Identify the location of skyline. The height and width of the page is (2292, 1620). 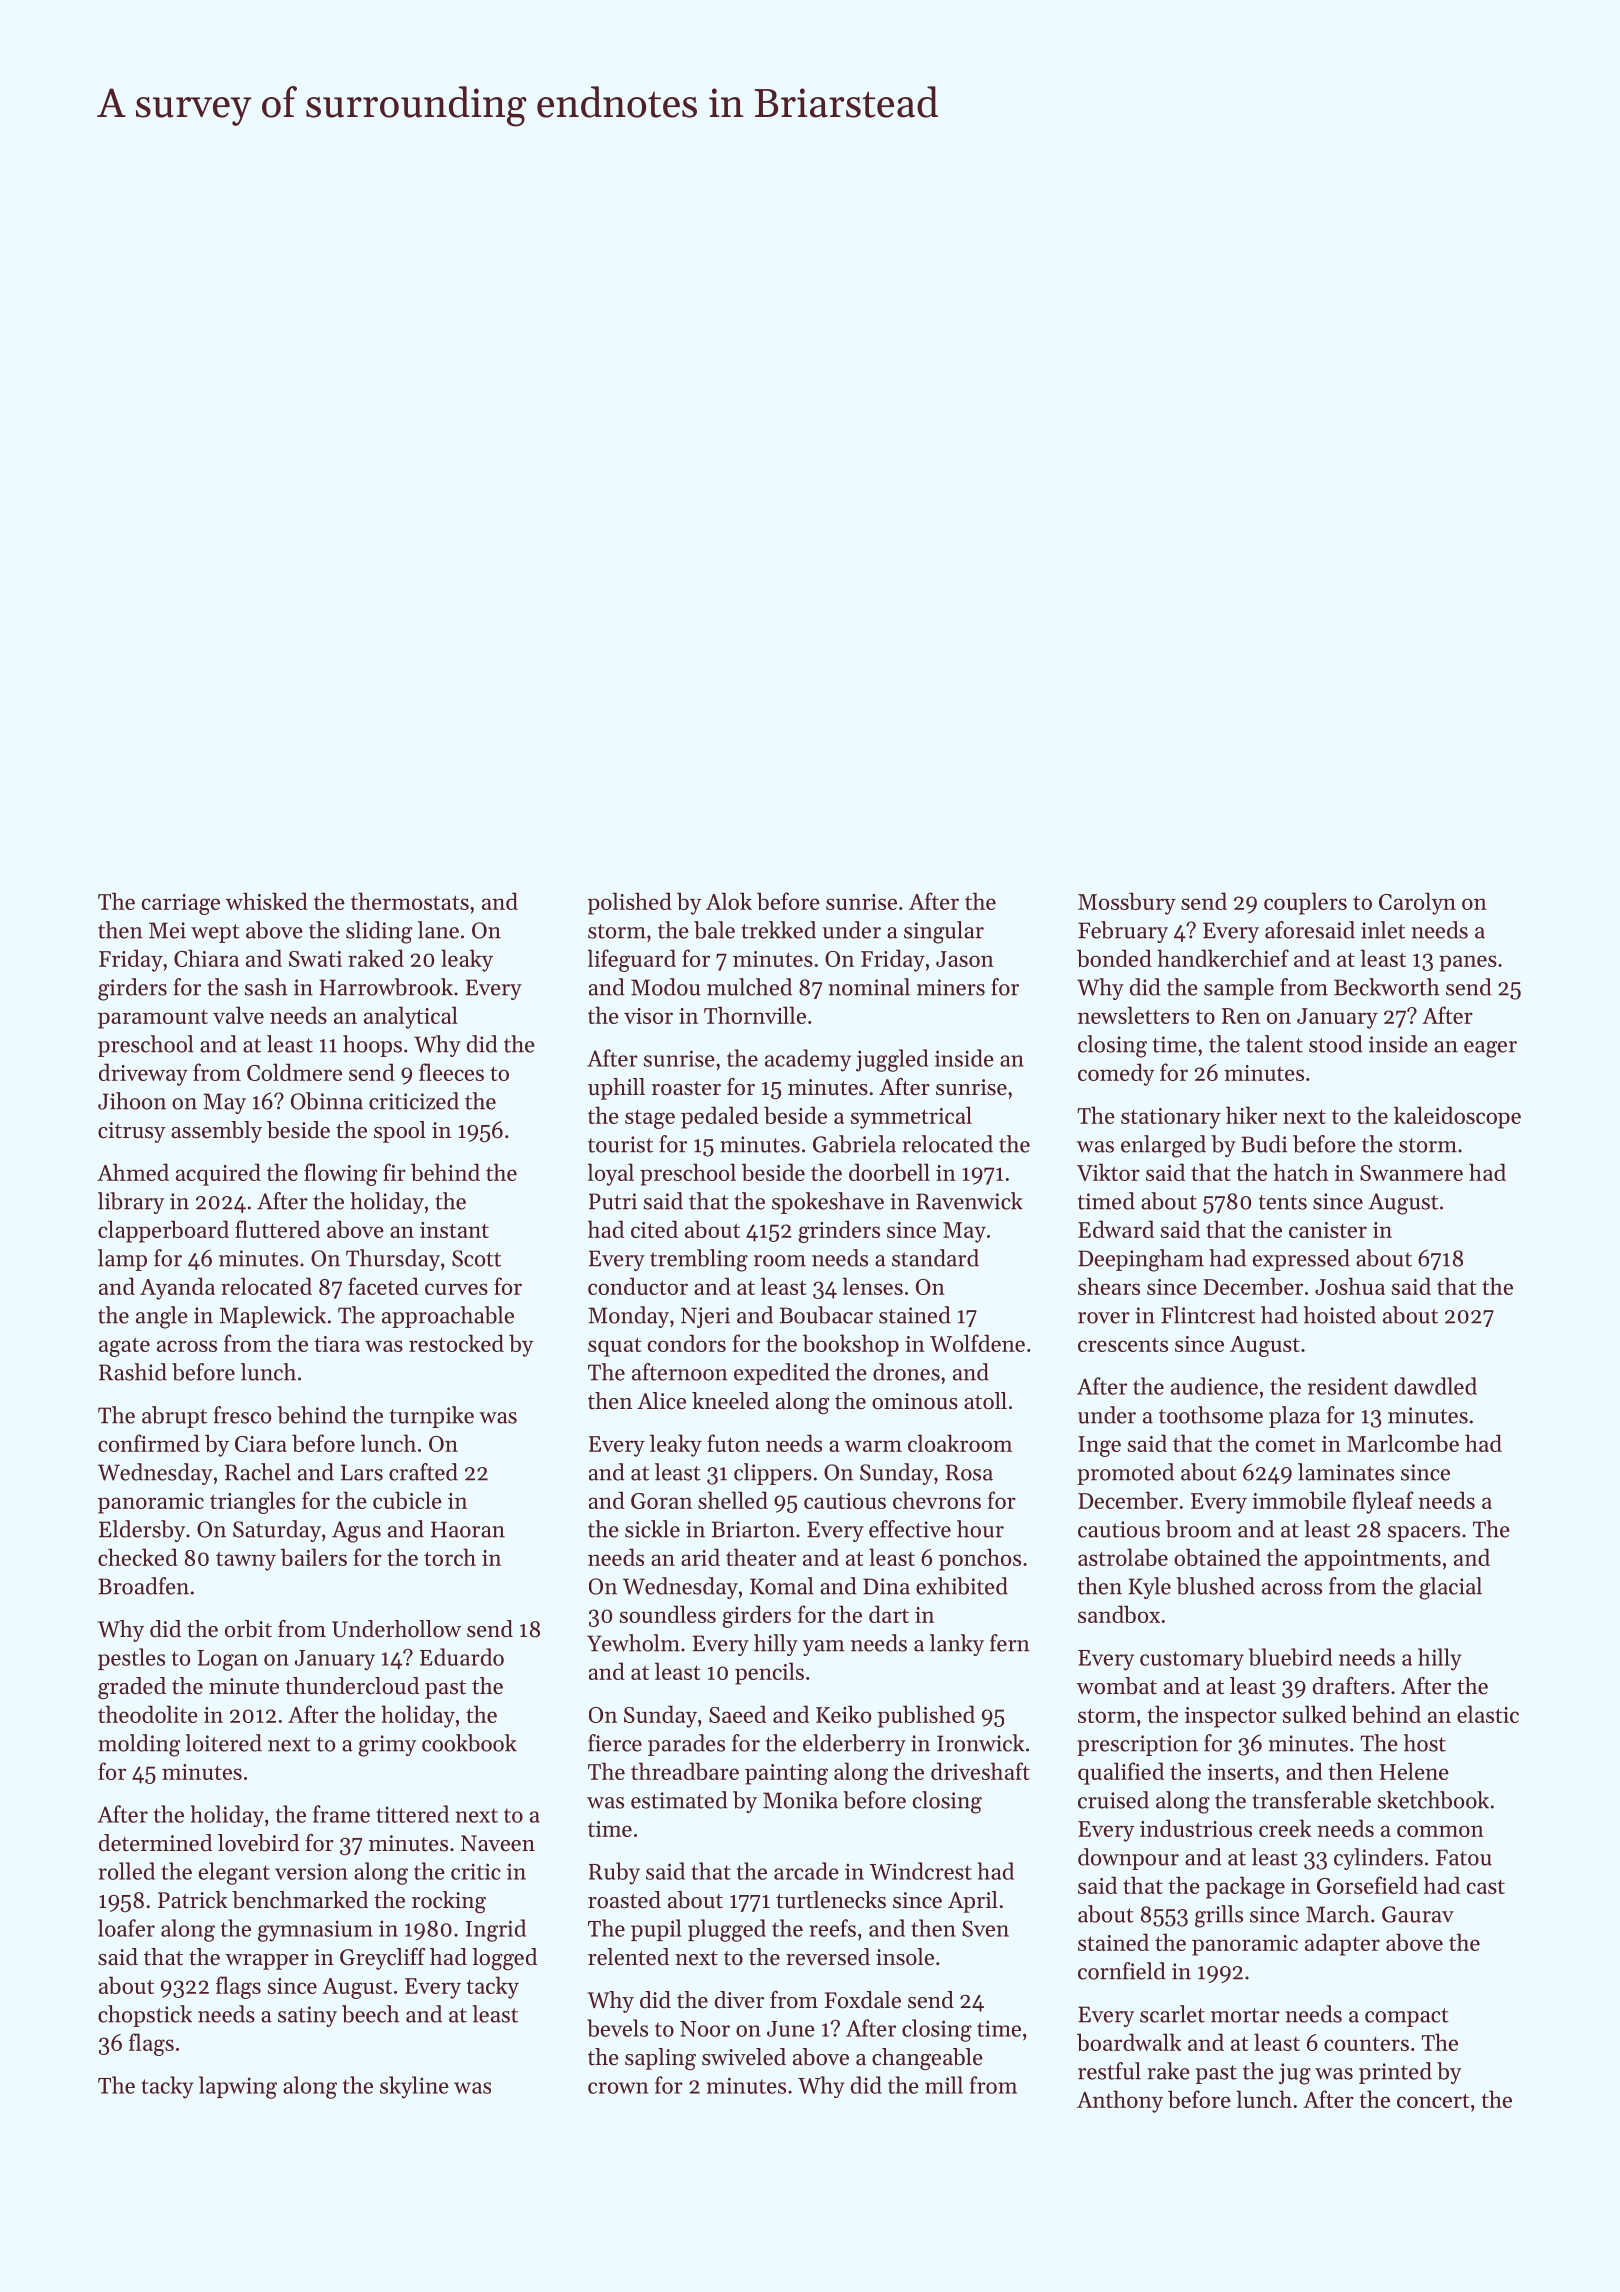
(414, 2087).
